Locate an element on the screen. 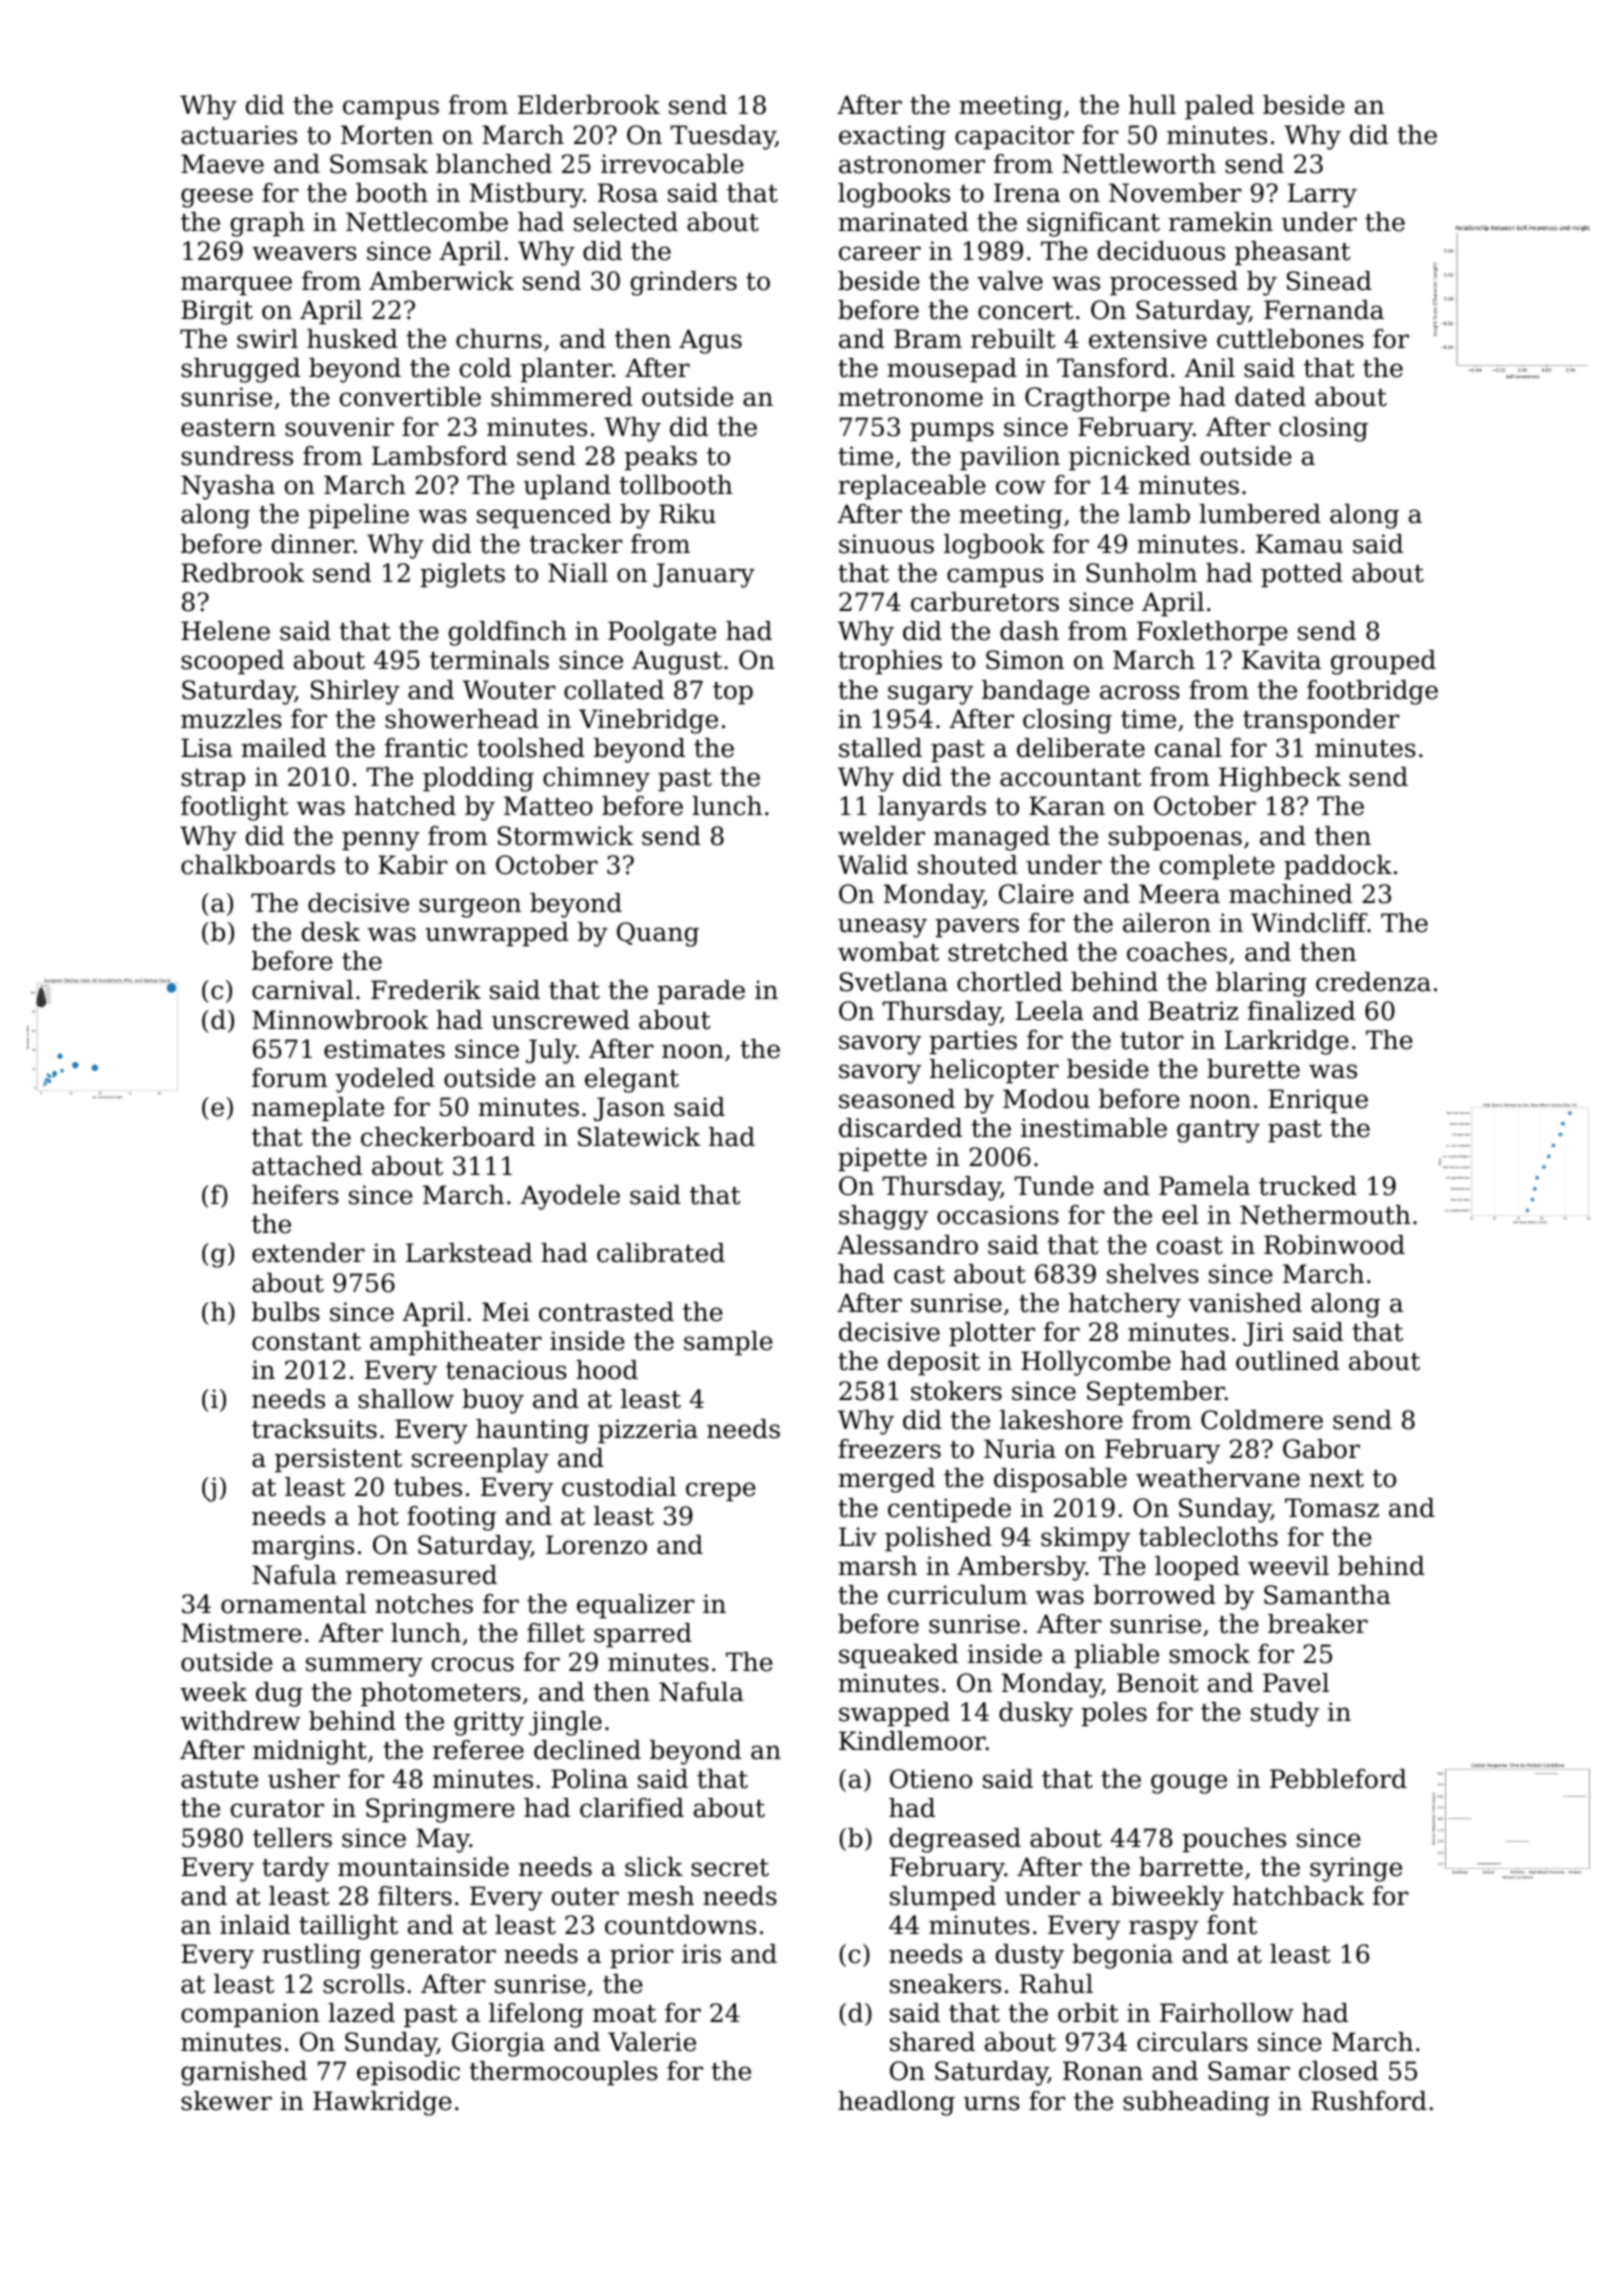 This screenshot has width=1620, height=2292. Enrique is located at coordinates (1318, 1101).
